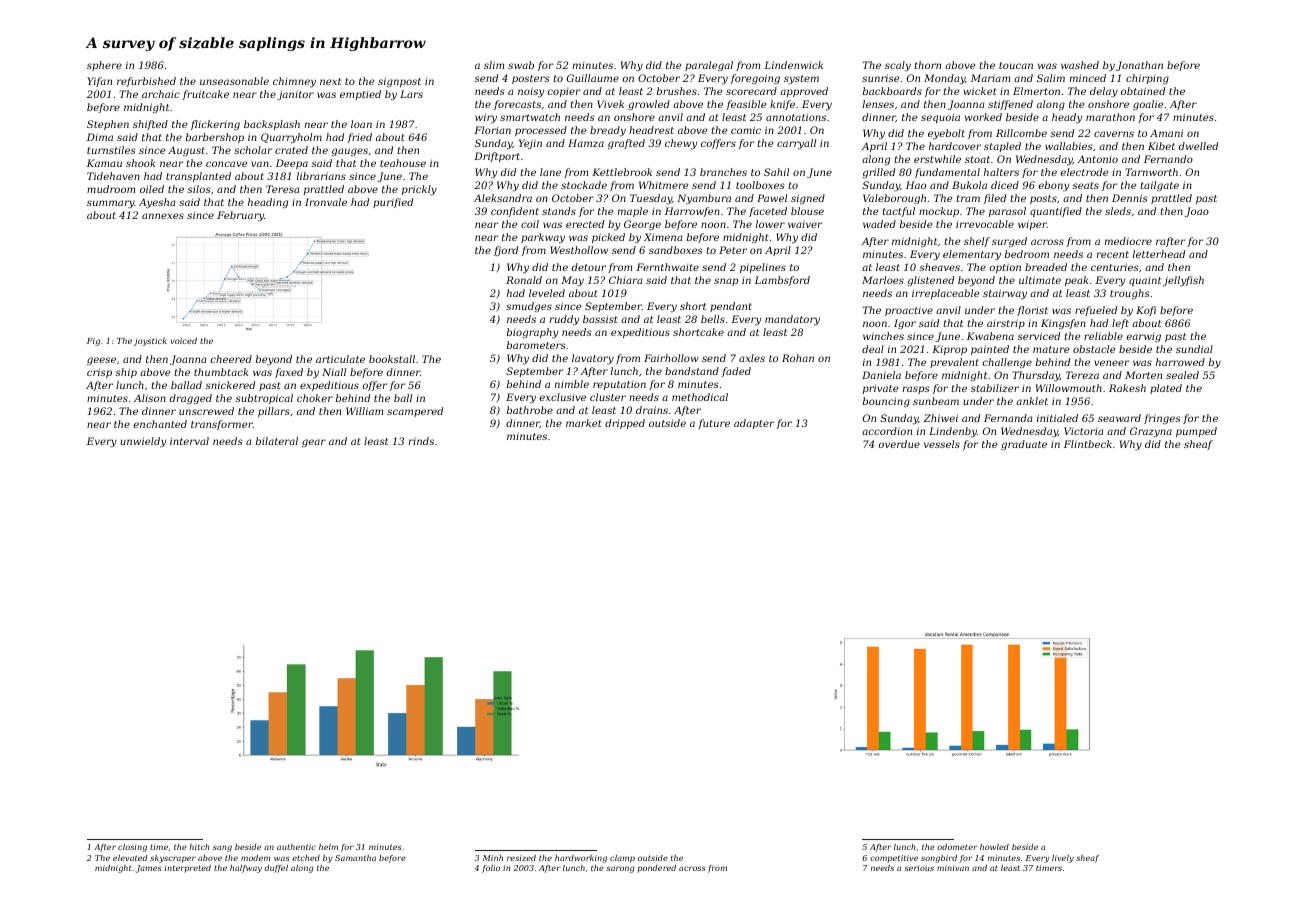  I want to click on grafted, so click(626, 144).
